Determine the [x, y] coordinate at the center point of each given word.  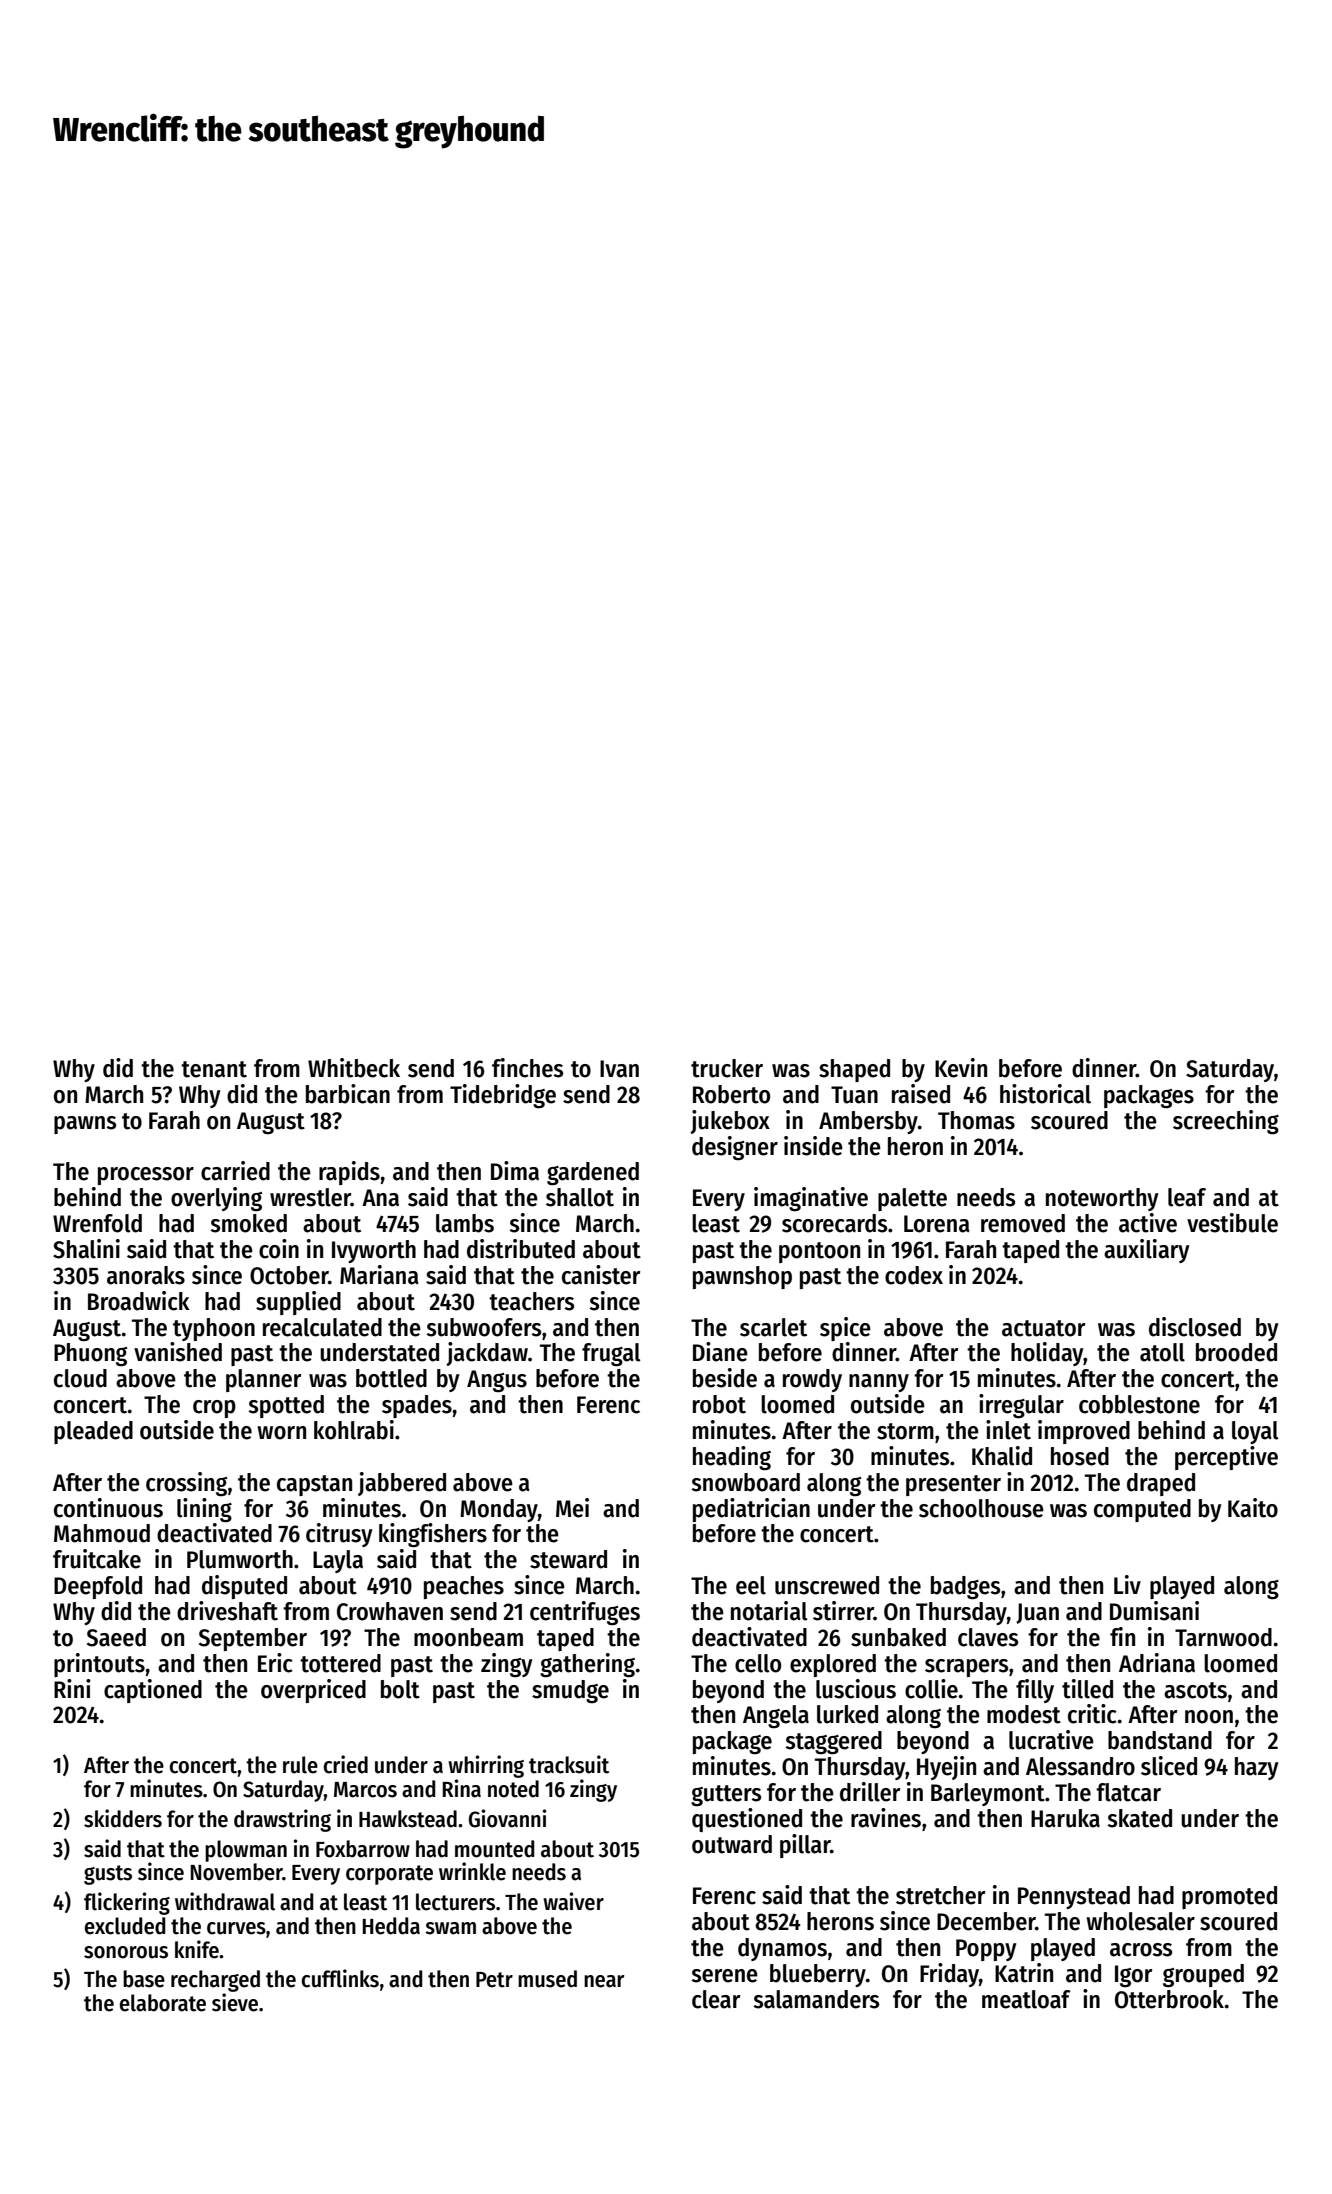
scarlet [773, 1327]
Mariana [379, 1275]
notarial [769, 1611]
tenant [214, 1069]
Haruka [1065, 1818]
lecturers [455, 1902]
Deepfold [98, 1587]
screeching [1226, 1122]
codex [914, 1275]
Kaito [1253, 1508]
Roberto [731, 1094]
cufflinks [340, 1978]
